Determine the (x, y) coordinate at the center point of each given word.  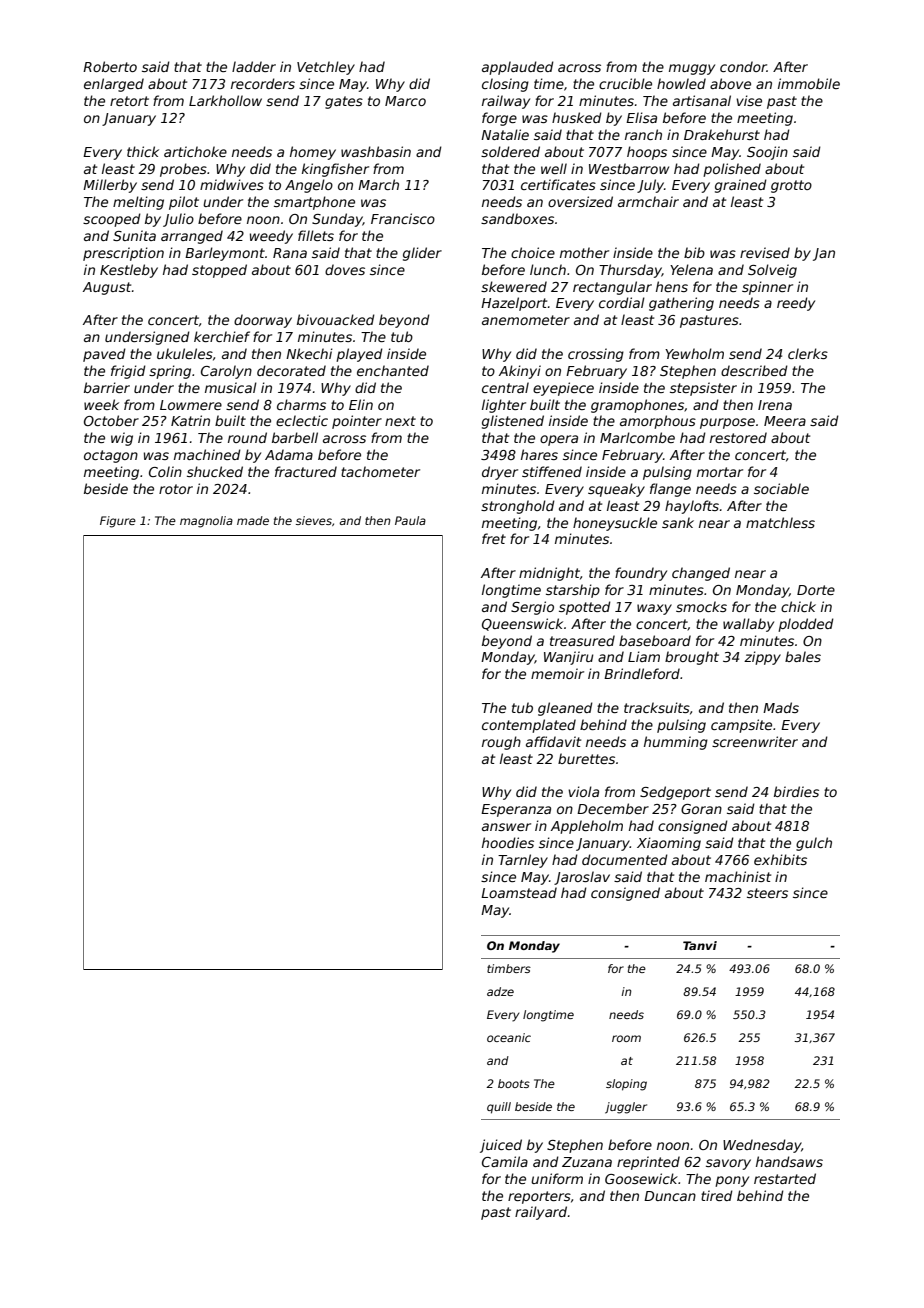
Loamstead (519, 892)
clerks (808, 353)
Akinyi (520, 372)
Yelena (691, 269)
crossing (596, 355)
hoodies (508, 842)
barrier (107, 387)
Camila (505, 1161)
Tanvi (700, 945)
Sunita (134, 235)
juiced (501, 1146)
